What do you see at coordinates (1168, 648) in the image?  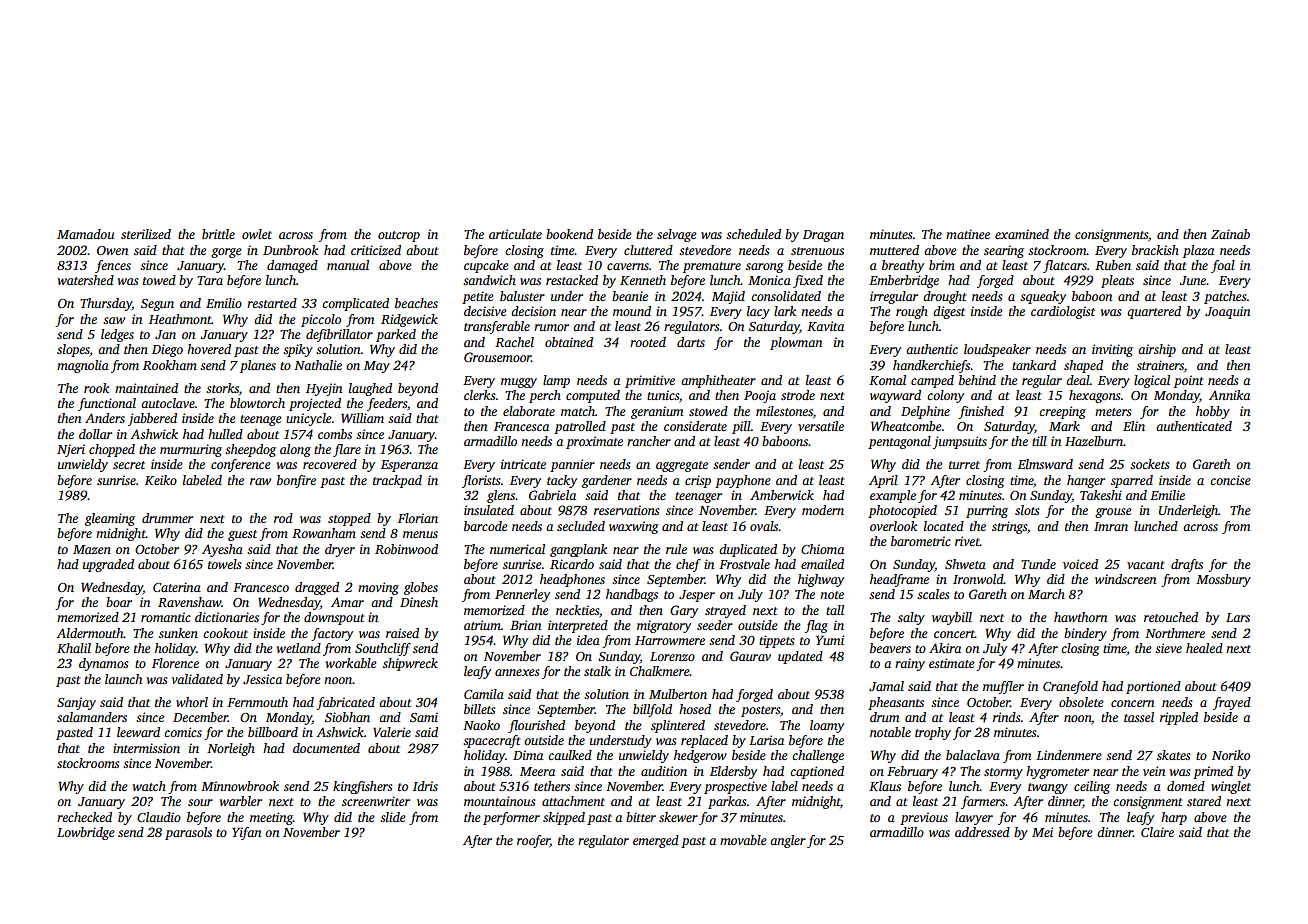 I see `sieve` at bounding box center [1168, 648].
